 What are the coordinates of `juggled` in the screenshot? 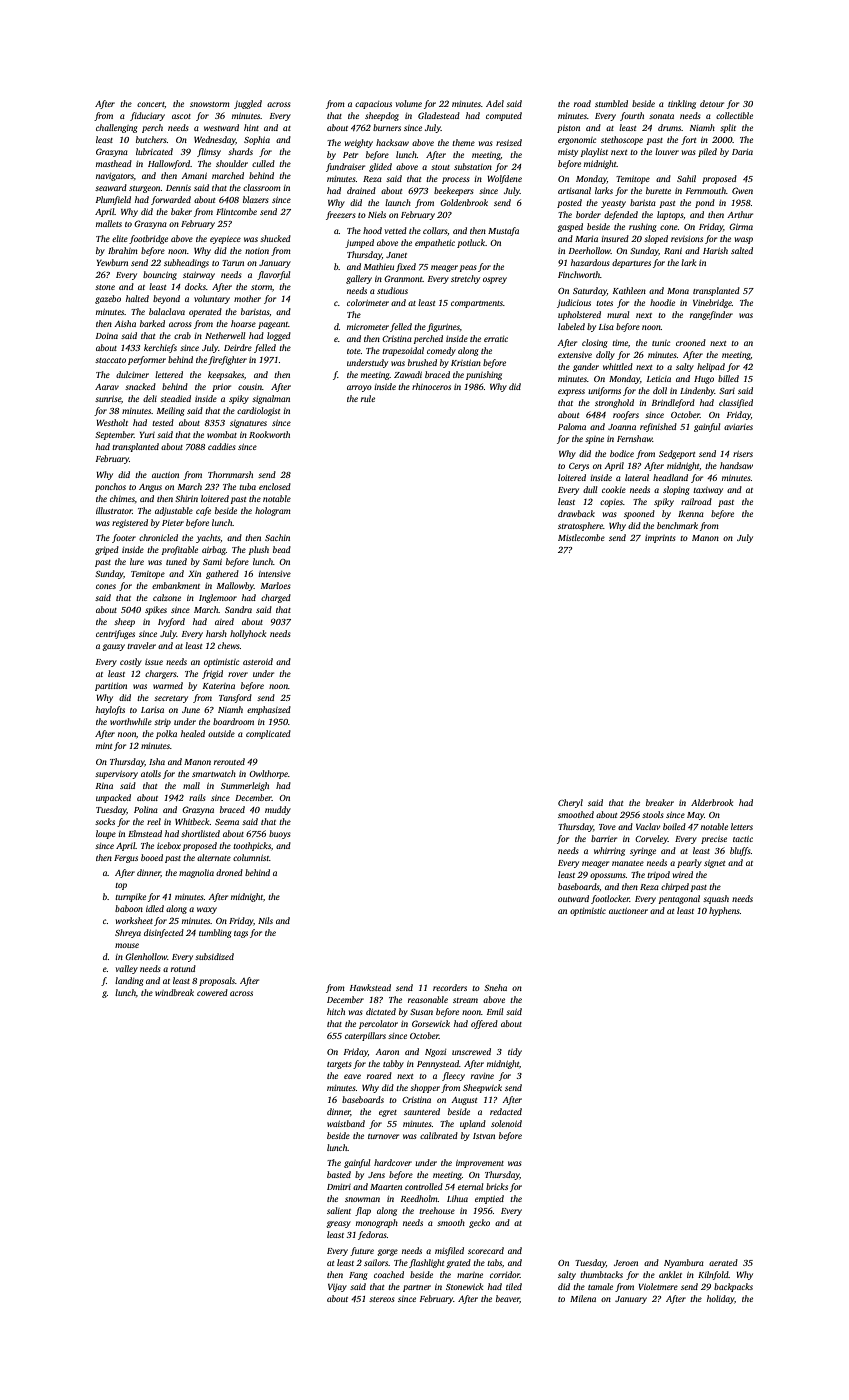 It's located at (248, 104).
